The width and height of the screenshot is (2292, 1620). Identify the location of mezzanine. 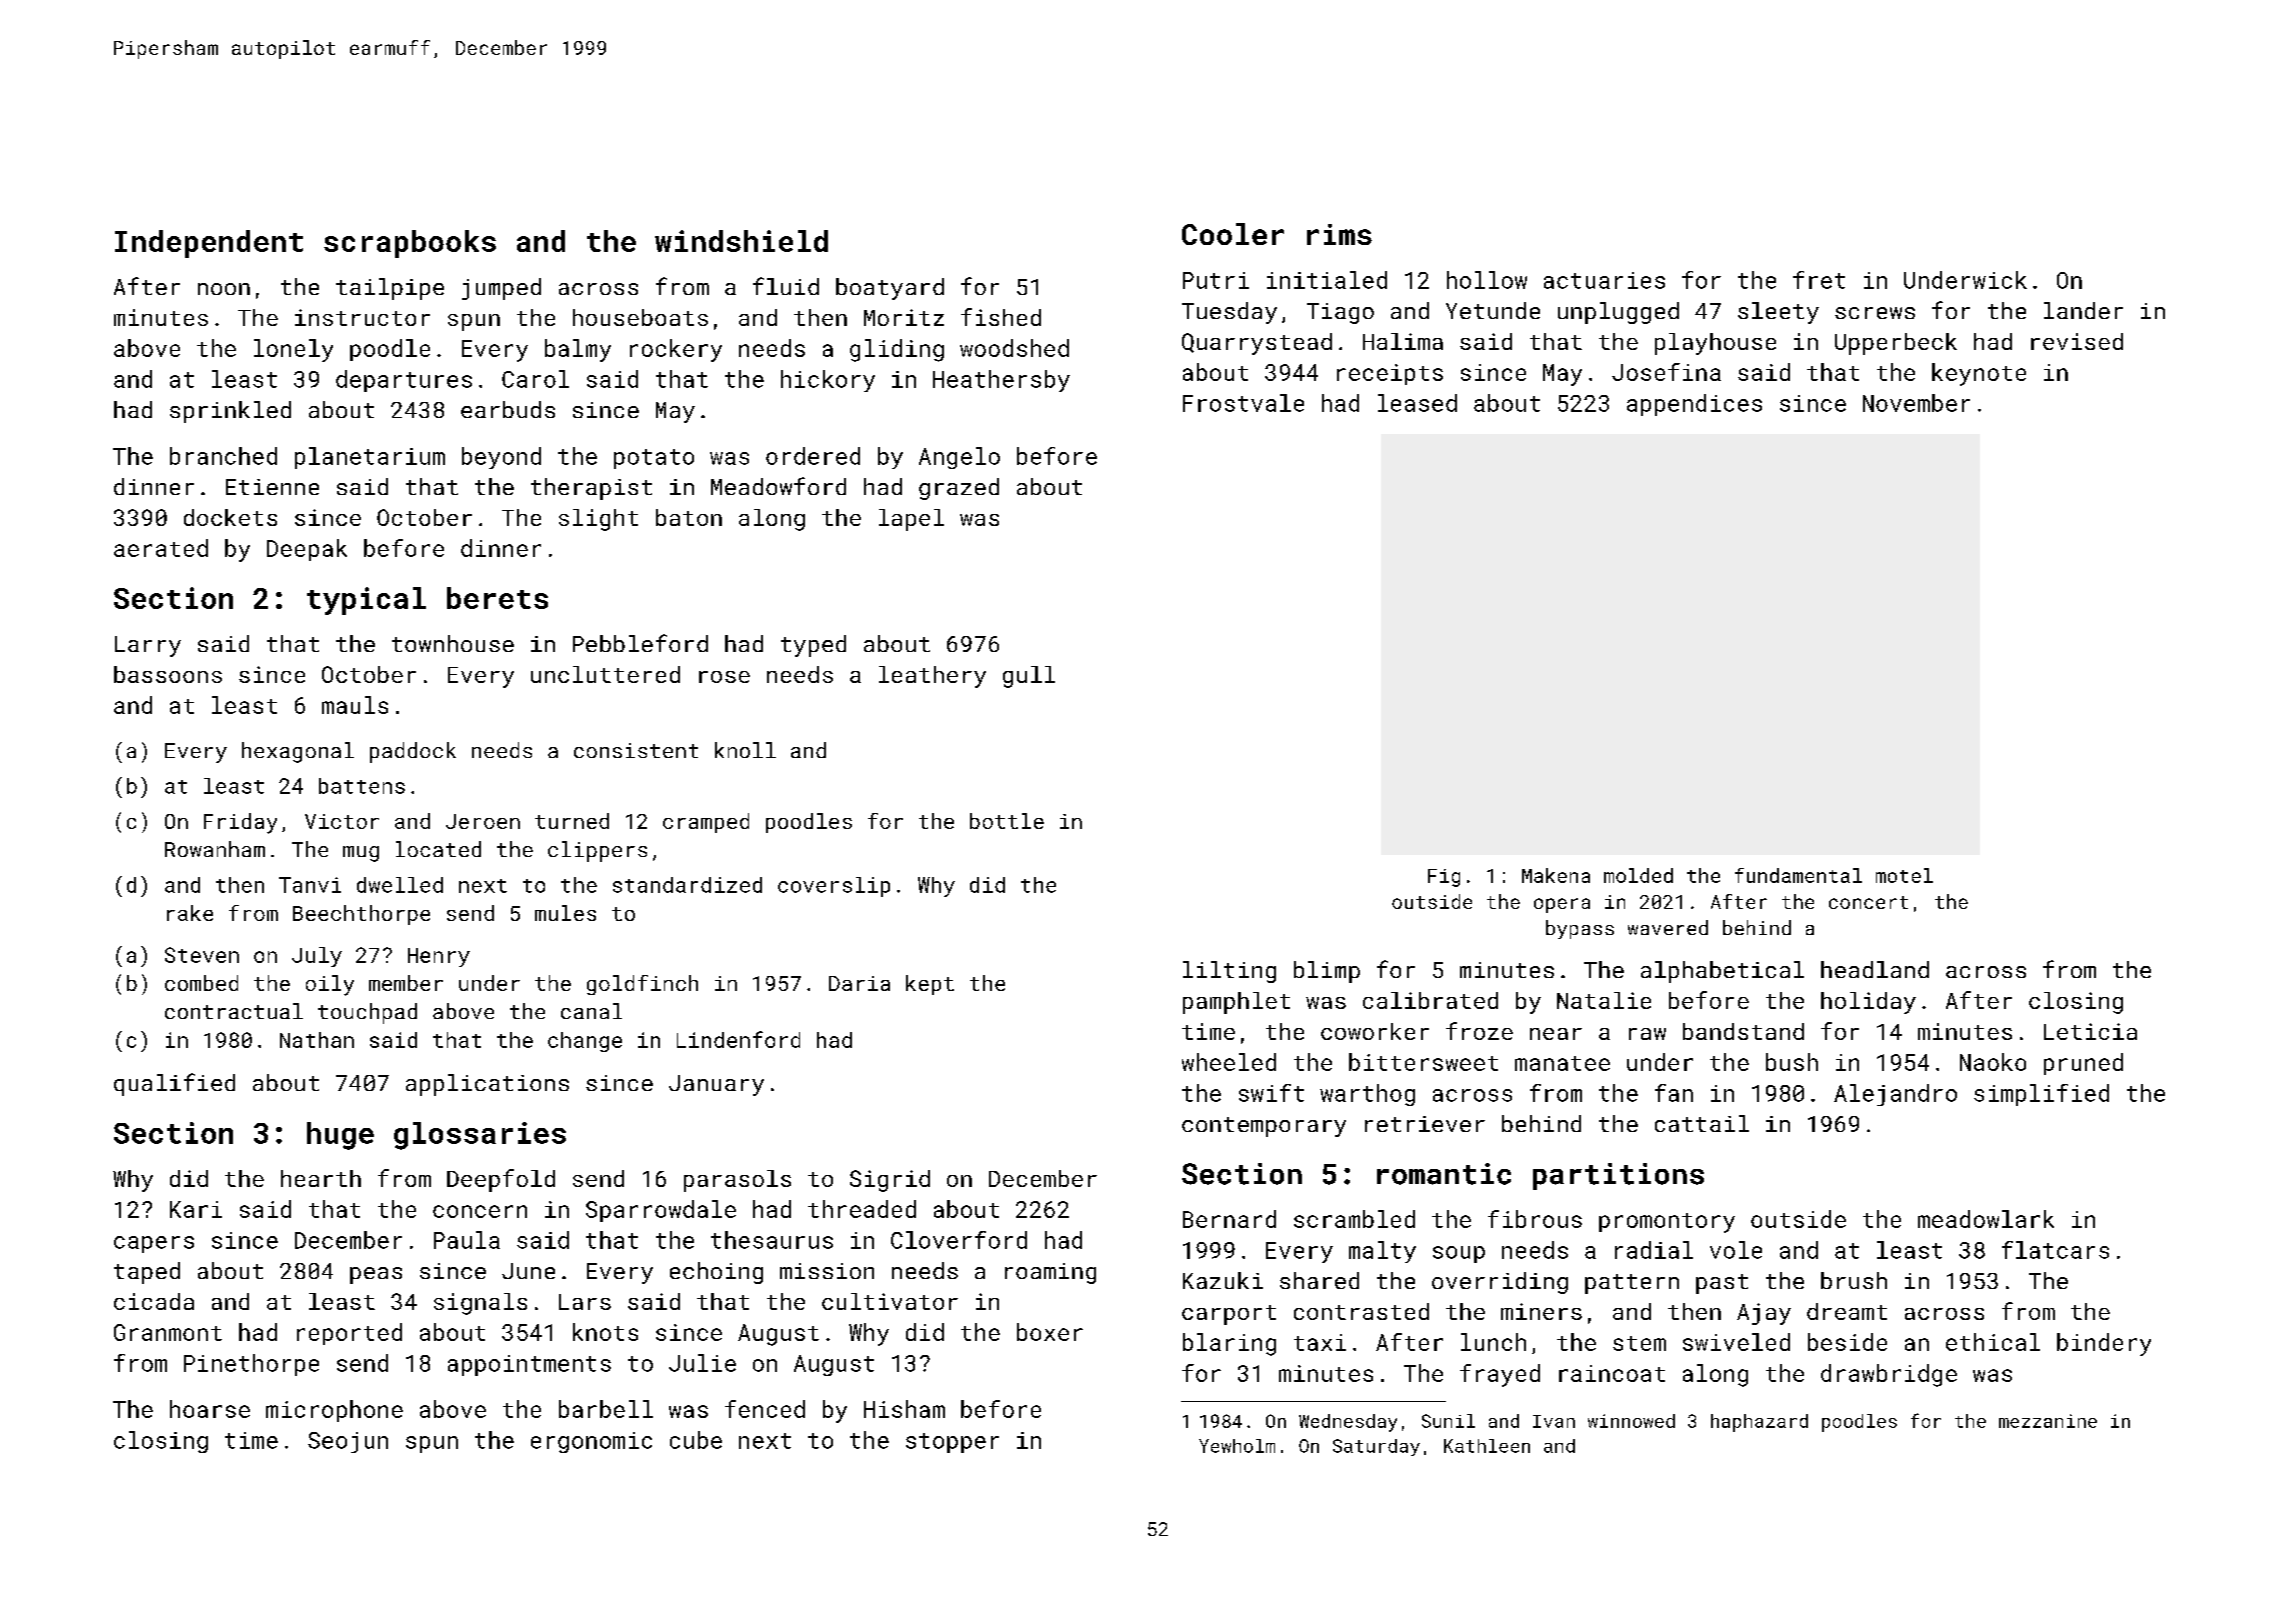
(2048, 1421).
